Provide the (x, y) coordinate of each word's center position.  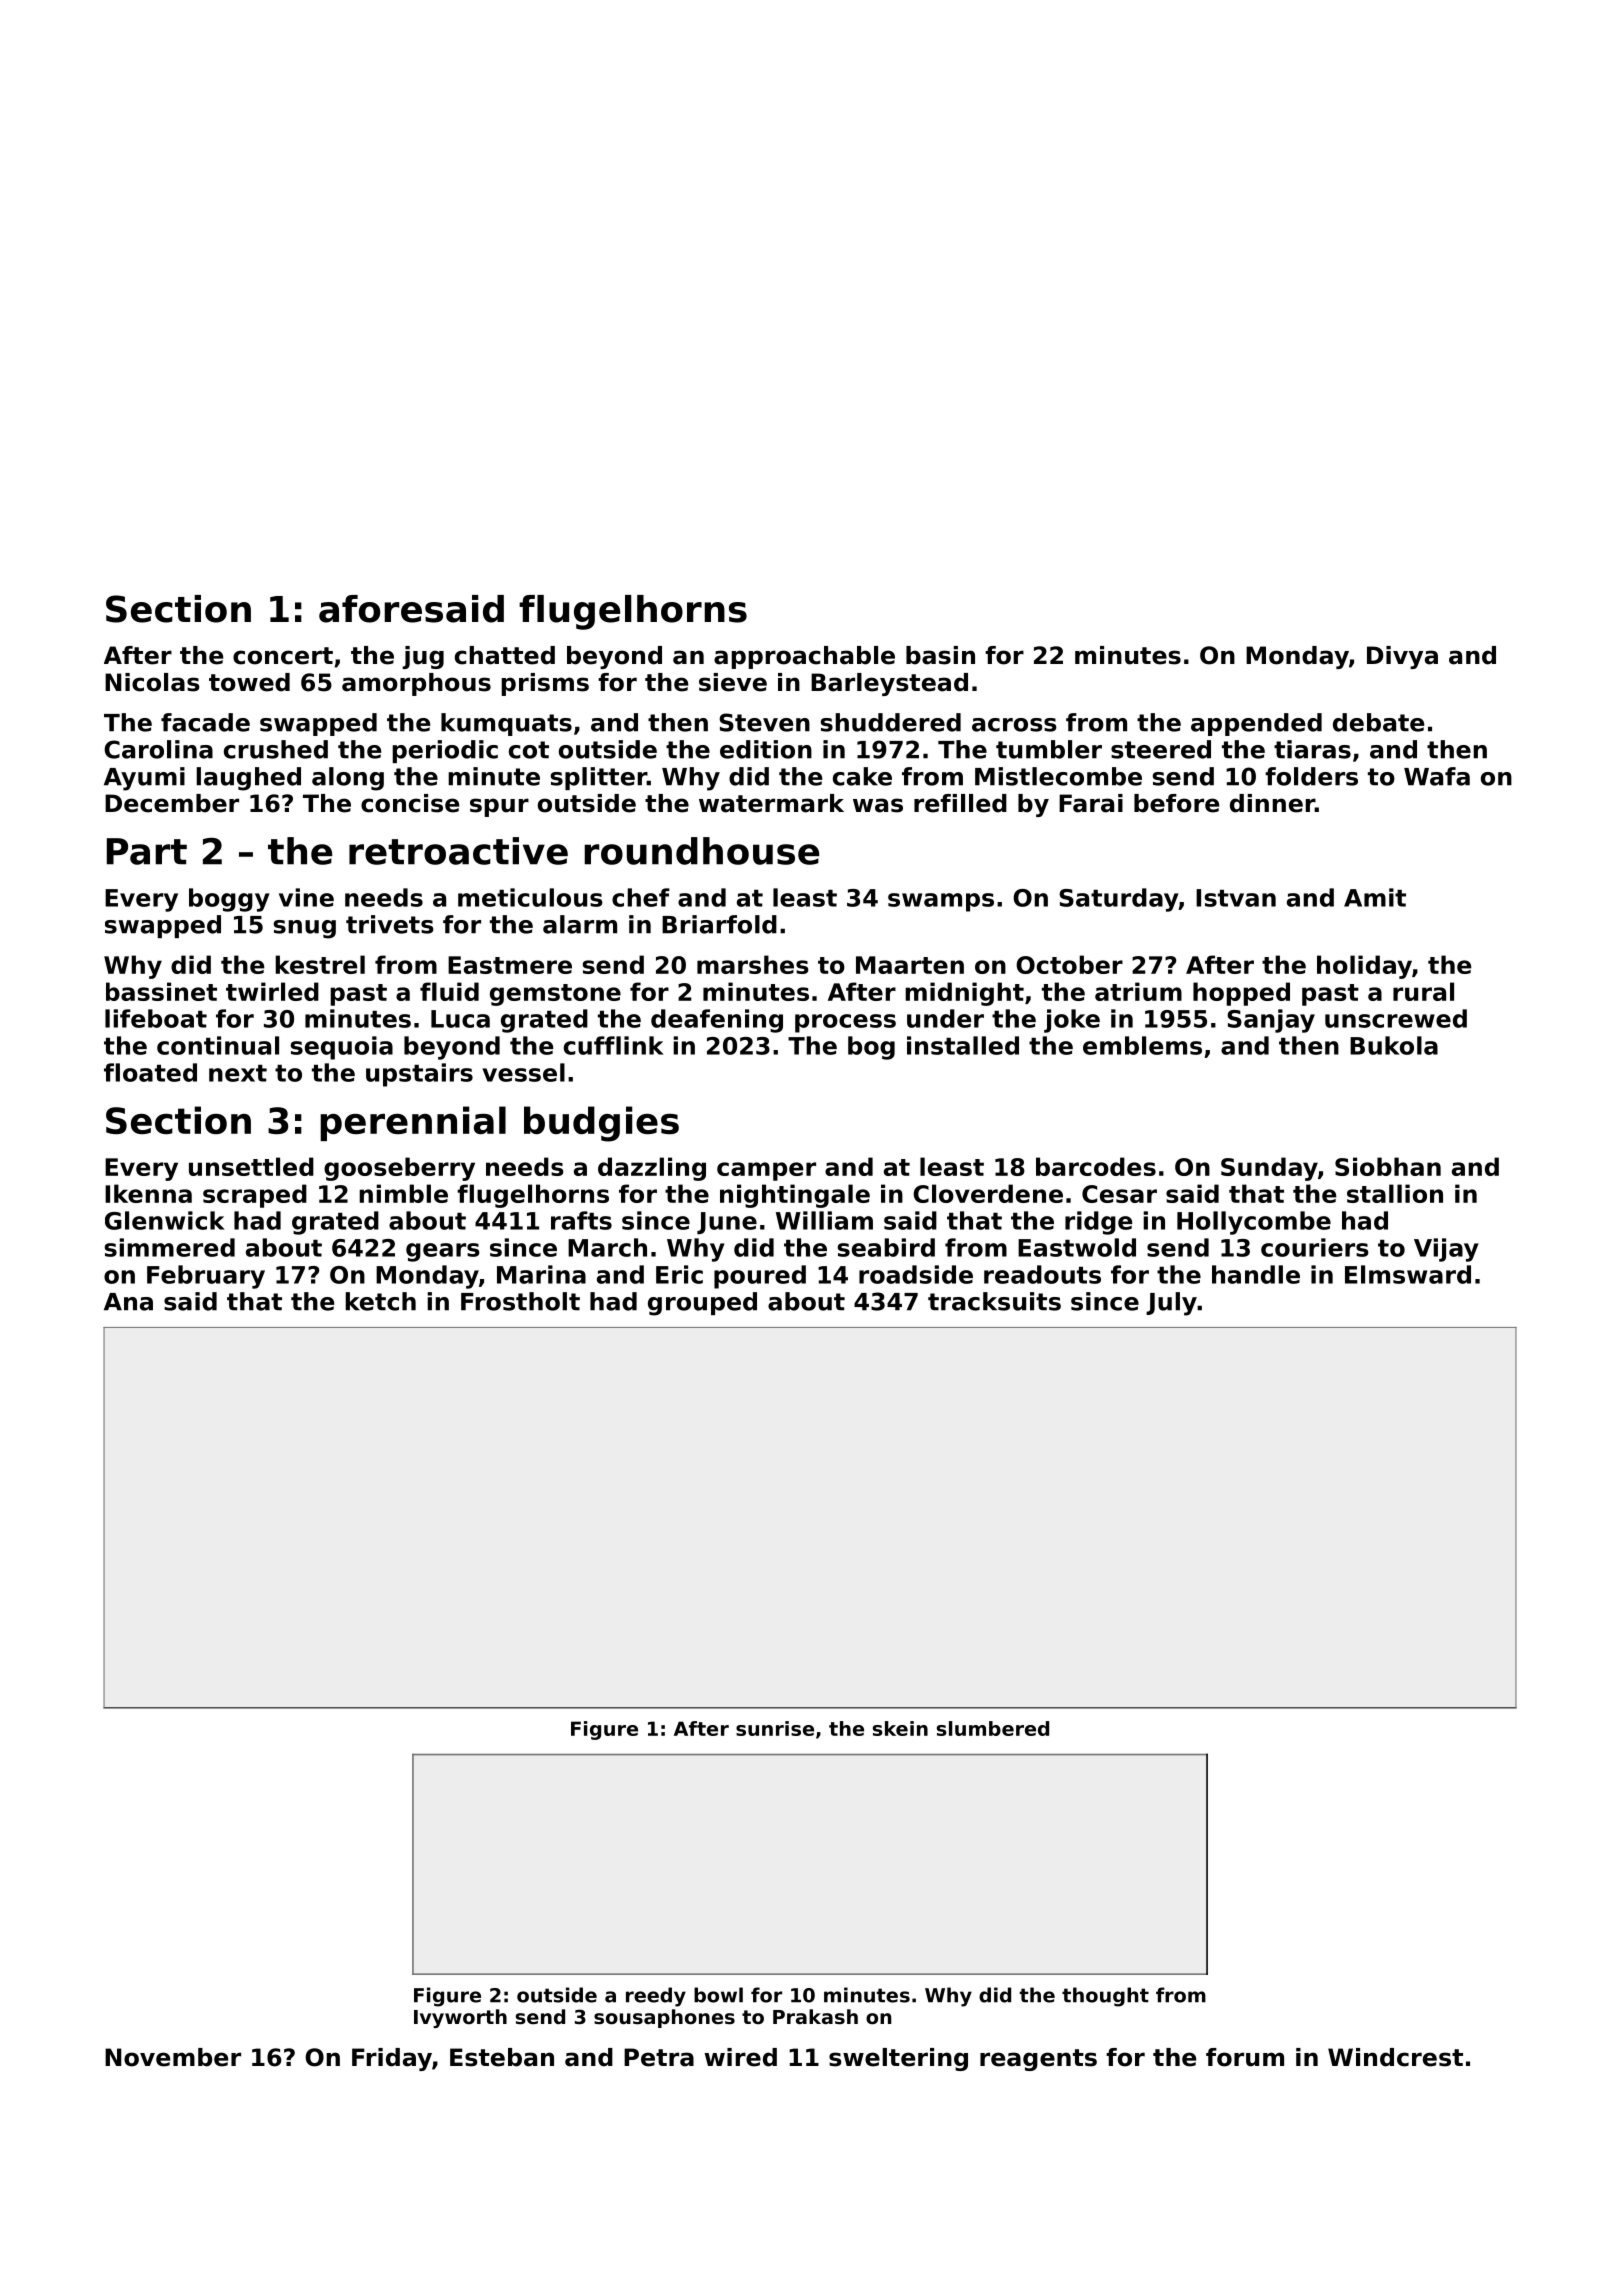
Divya (1402, 657)
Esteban (502, 2057)
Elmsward (1408, 1274)
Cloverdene (988, 1193)
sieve (733, 682)
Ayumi (144, 779)
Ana (128, 1302)
